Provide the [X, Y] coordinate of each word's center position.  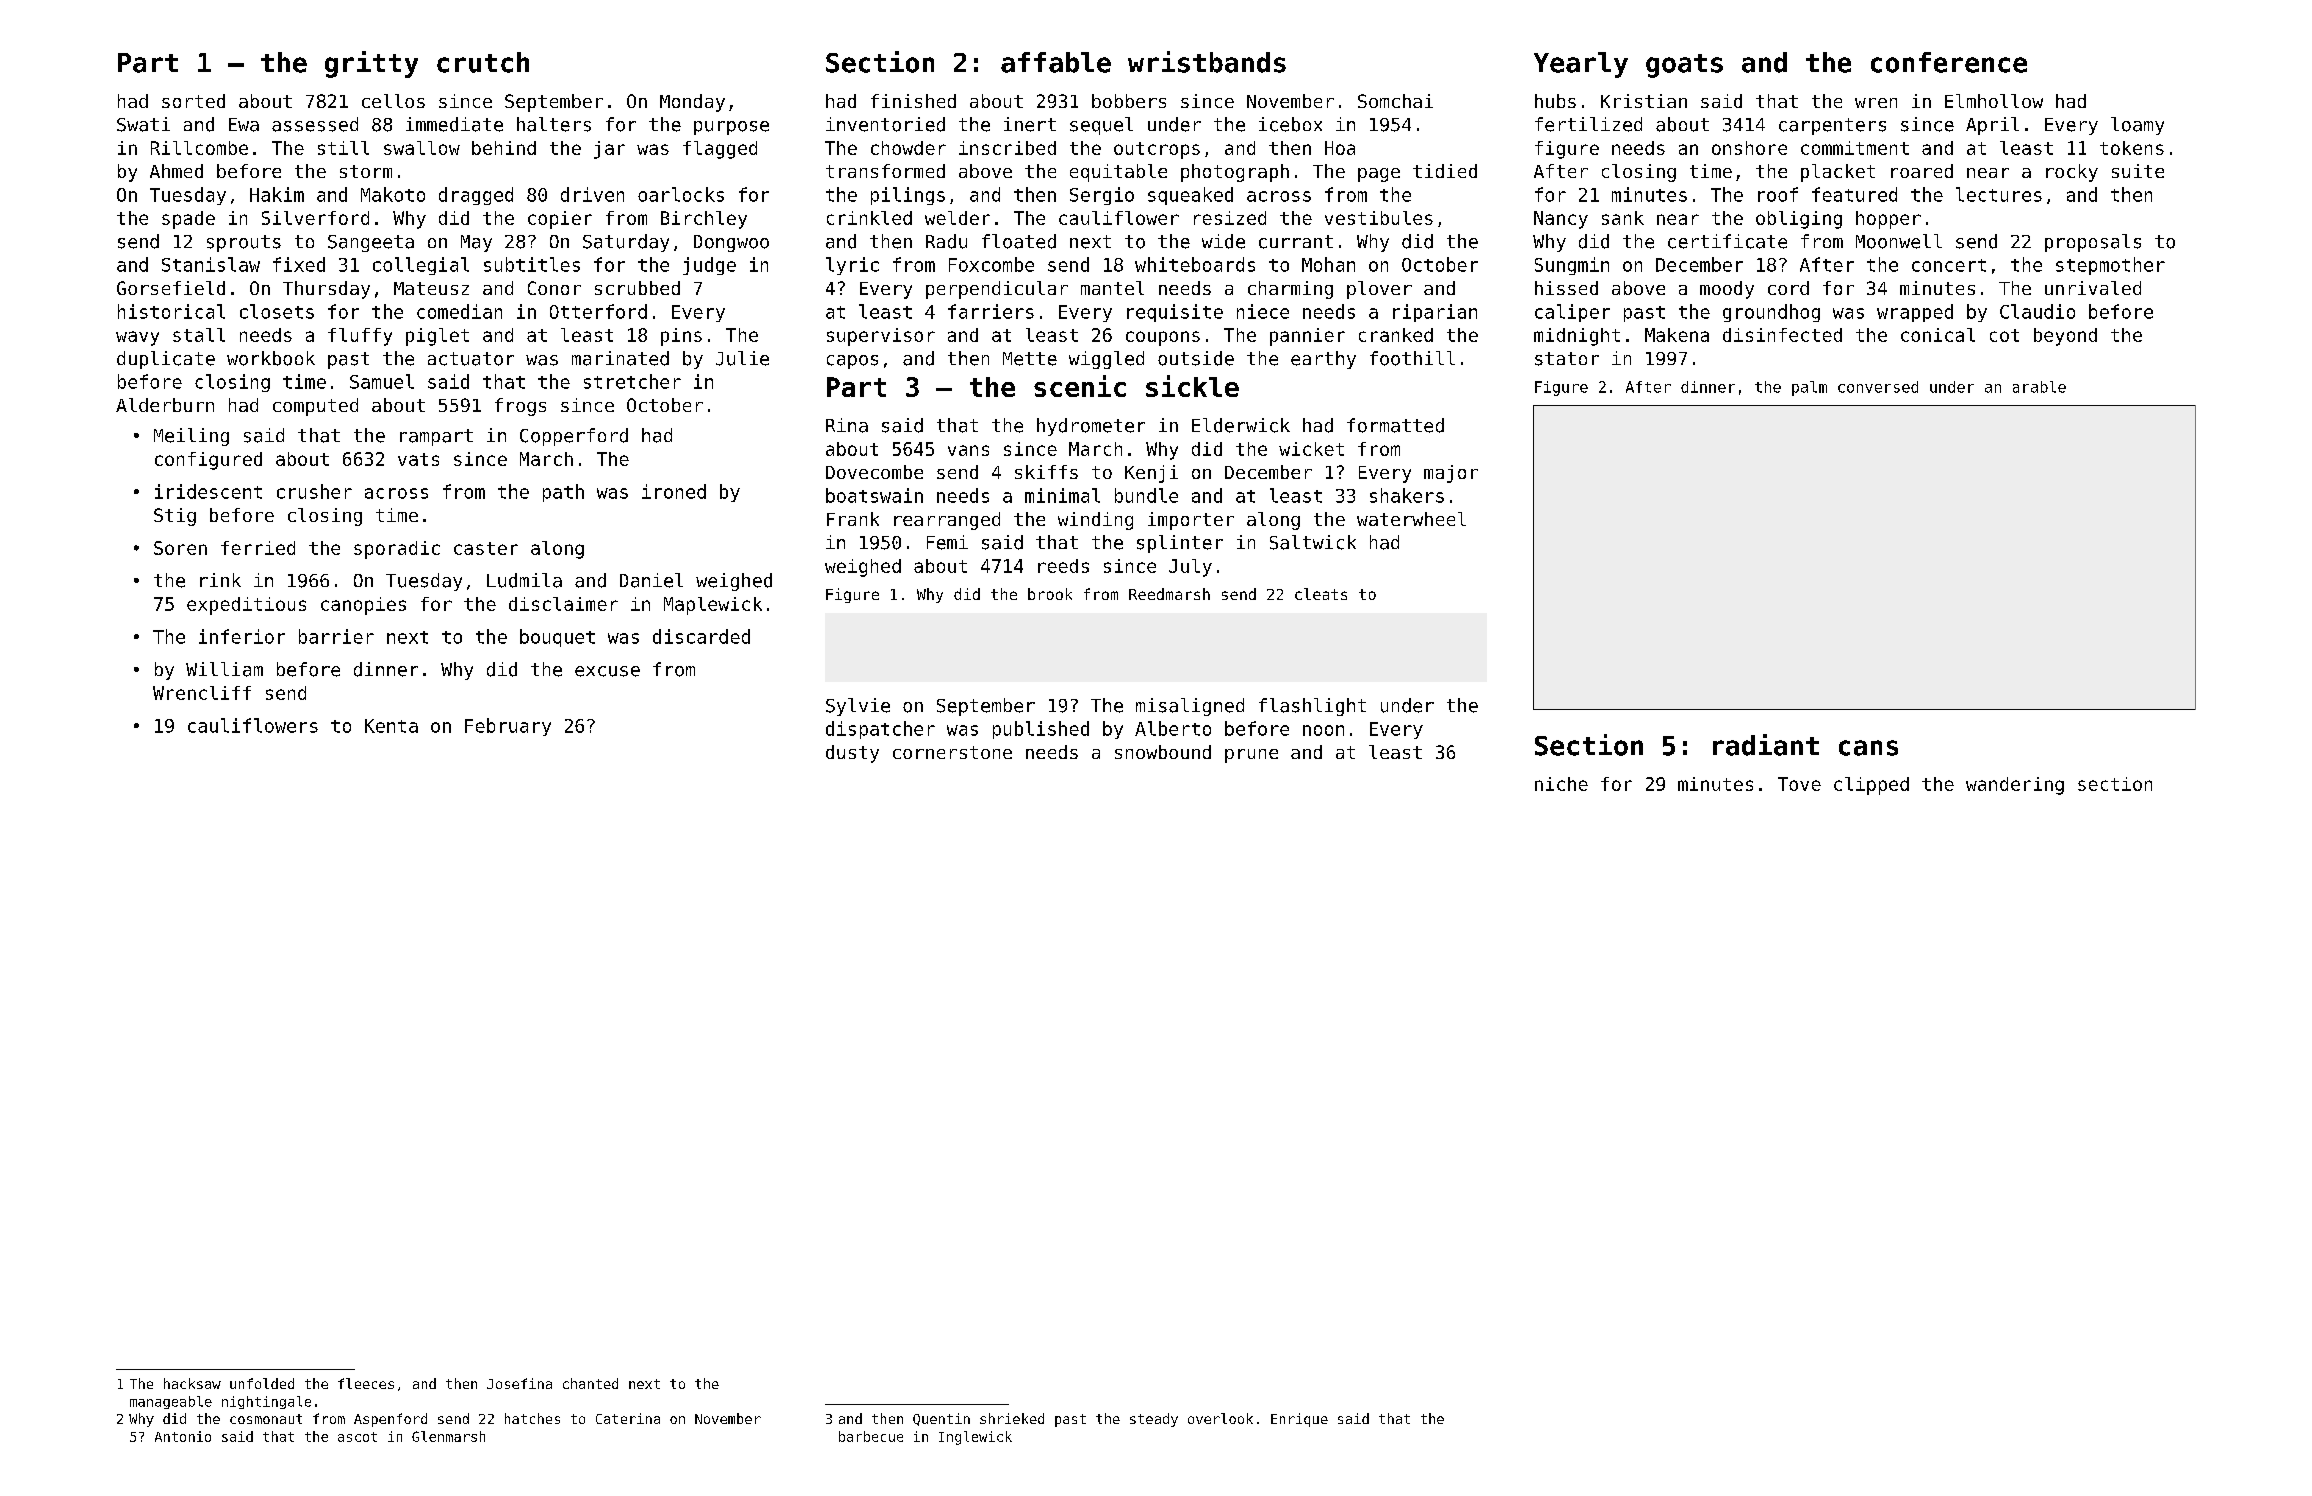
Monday [692, 103]
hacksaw [192, 1383]
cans [1868, 748]
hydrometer [1091, 427]
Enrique [1299, 1420]
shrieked [1012, 1418]
